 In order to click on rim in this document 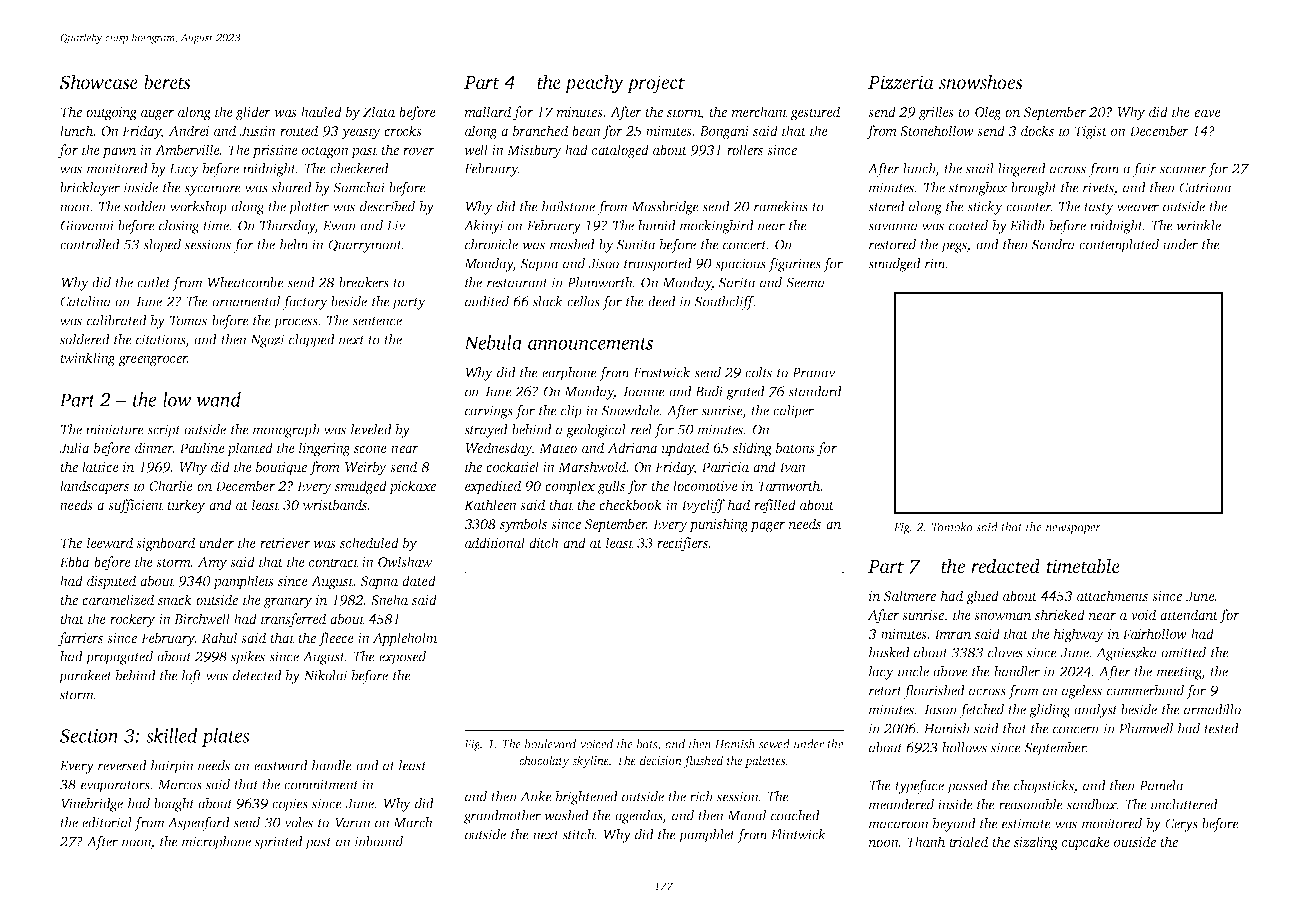, I will do `click(935, 263)`.
